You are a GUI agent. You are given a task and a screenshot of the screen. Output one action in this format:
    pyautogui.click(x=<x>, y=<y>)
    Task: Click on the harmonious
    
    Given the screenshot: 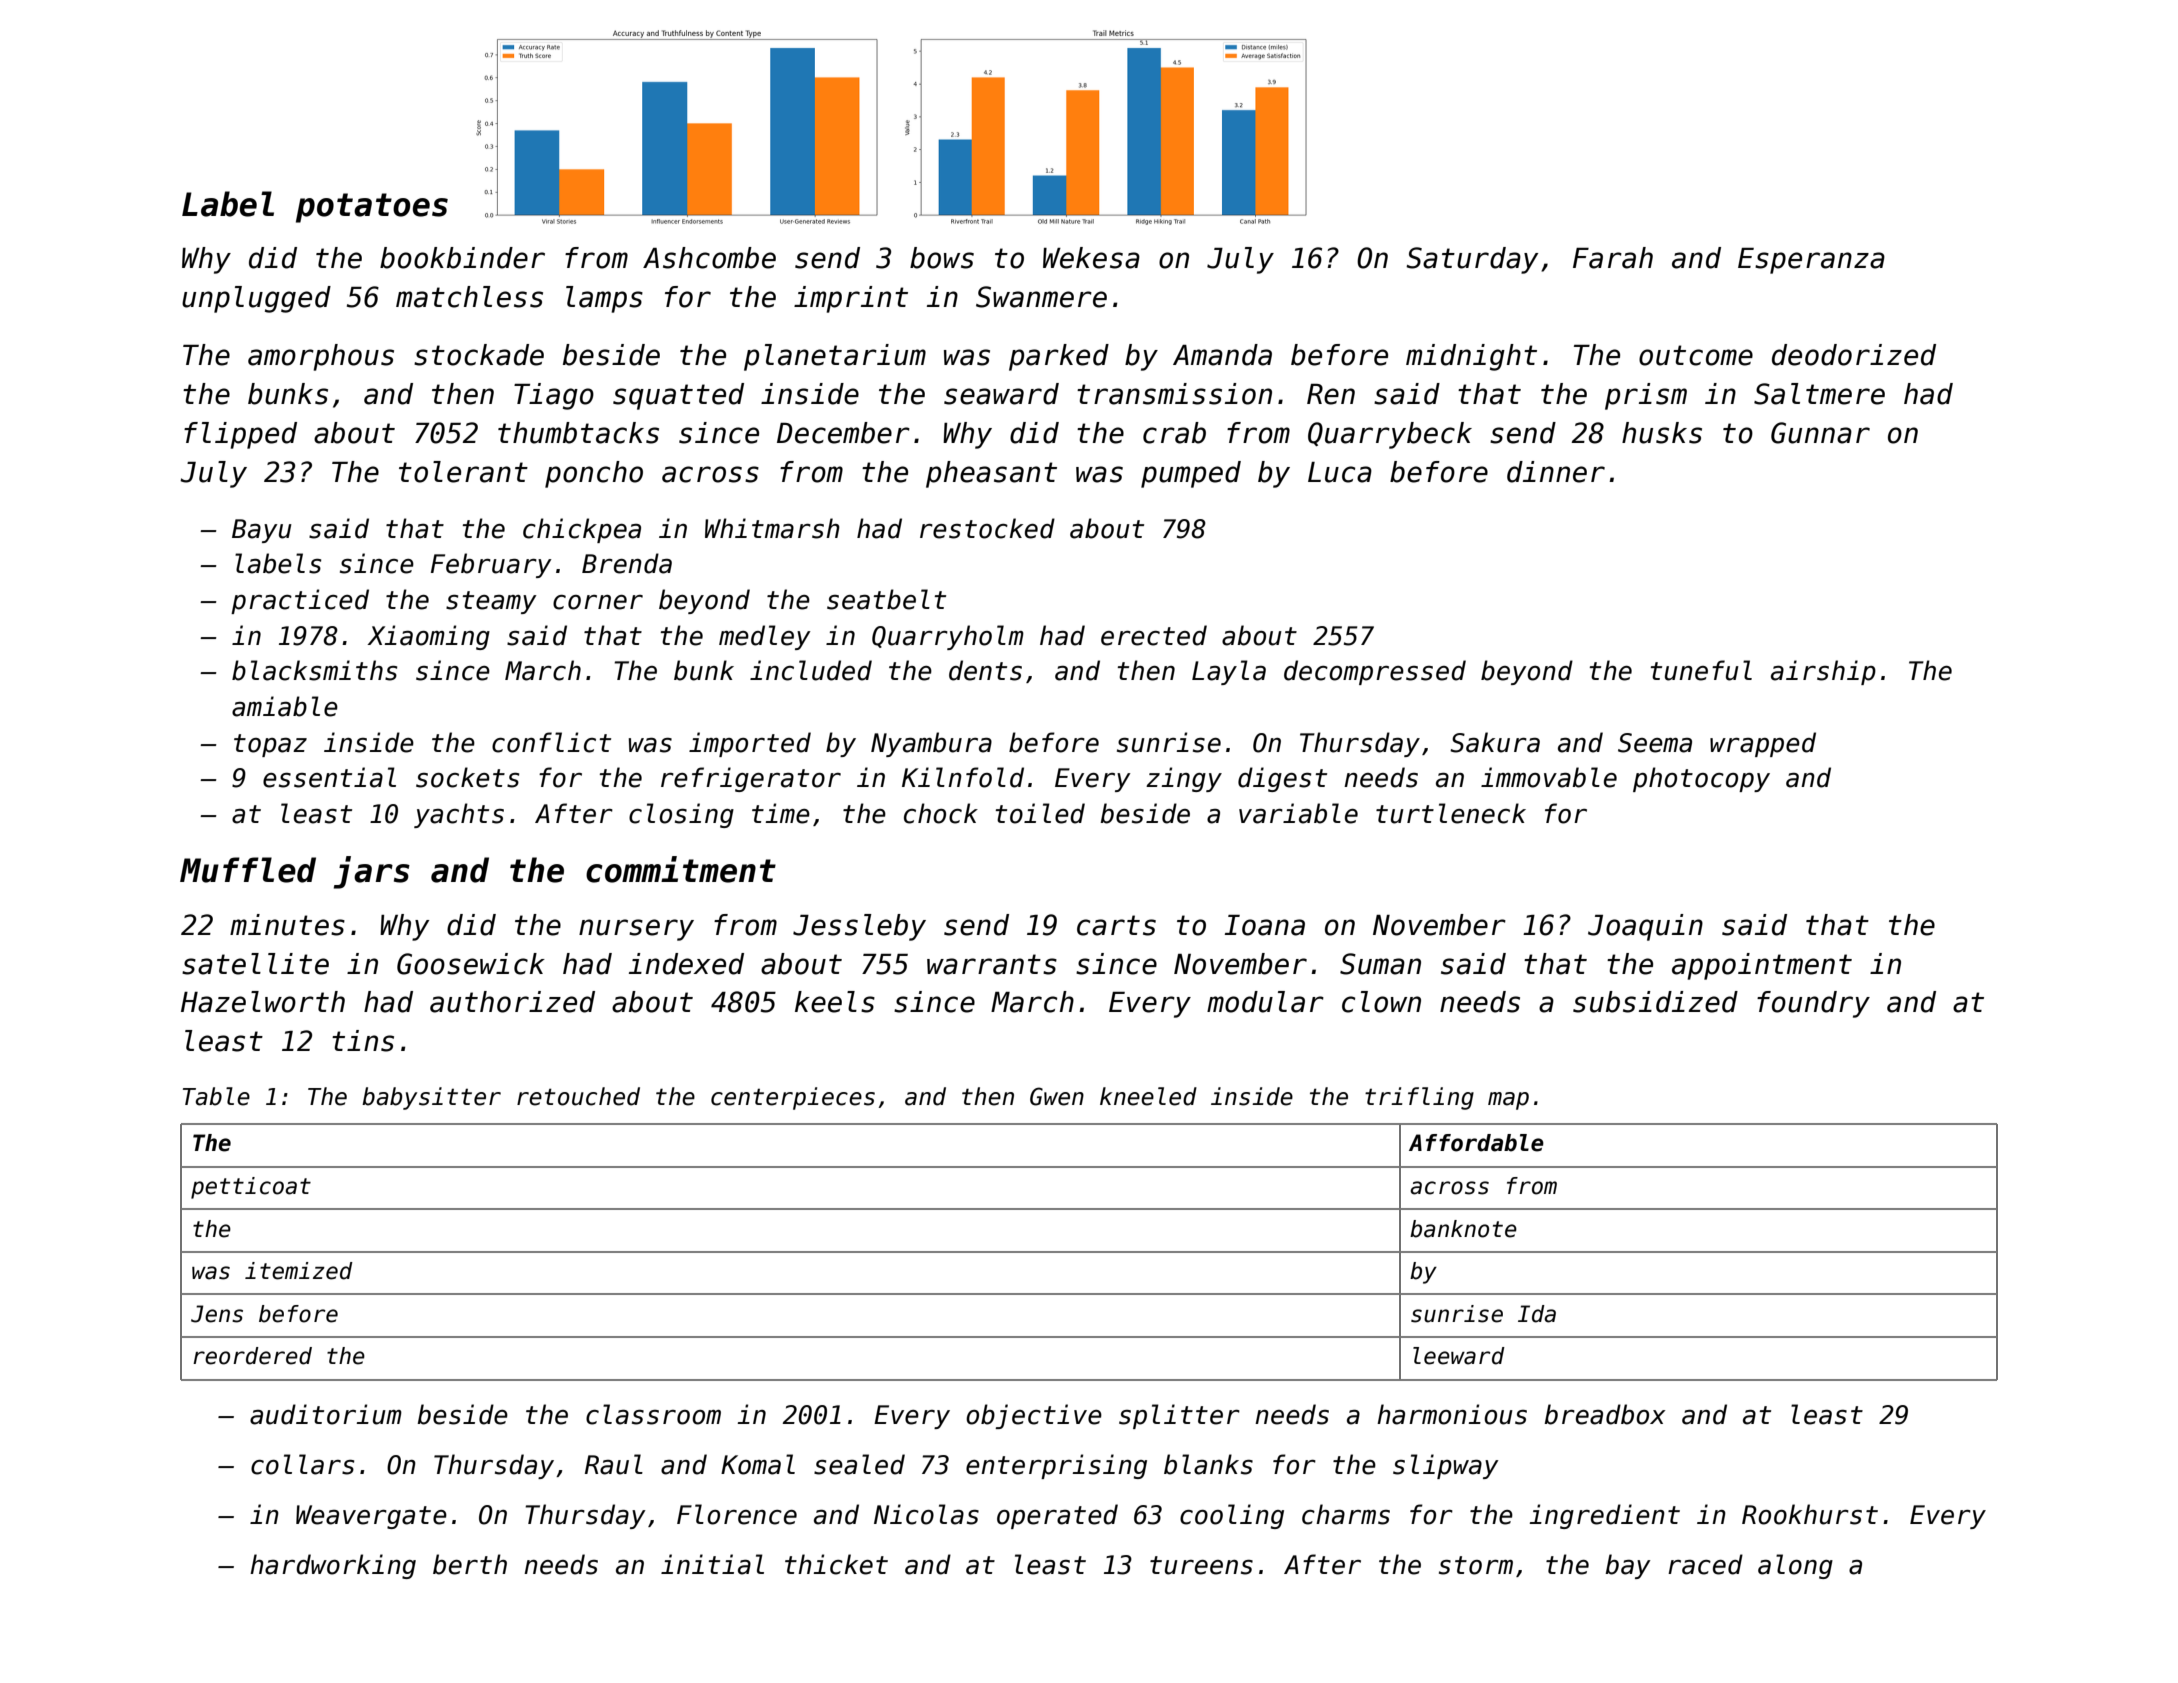 What is the action you would take?
    pyautogui.click(x=1452, y=1414)
